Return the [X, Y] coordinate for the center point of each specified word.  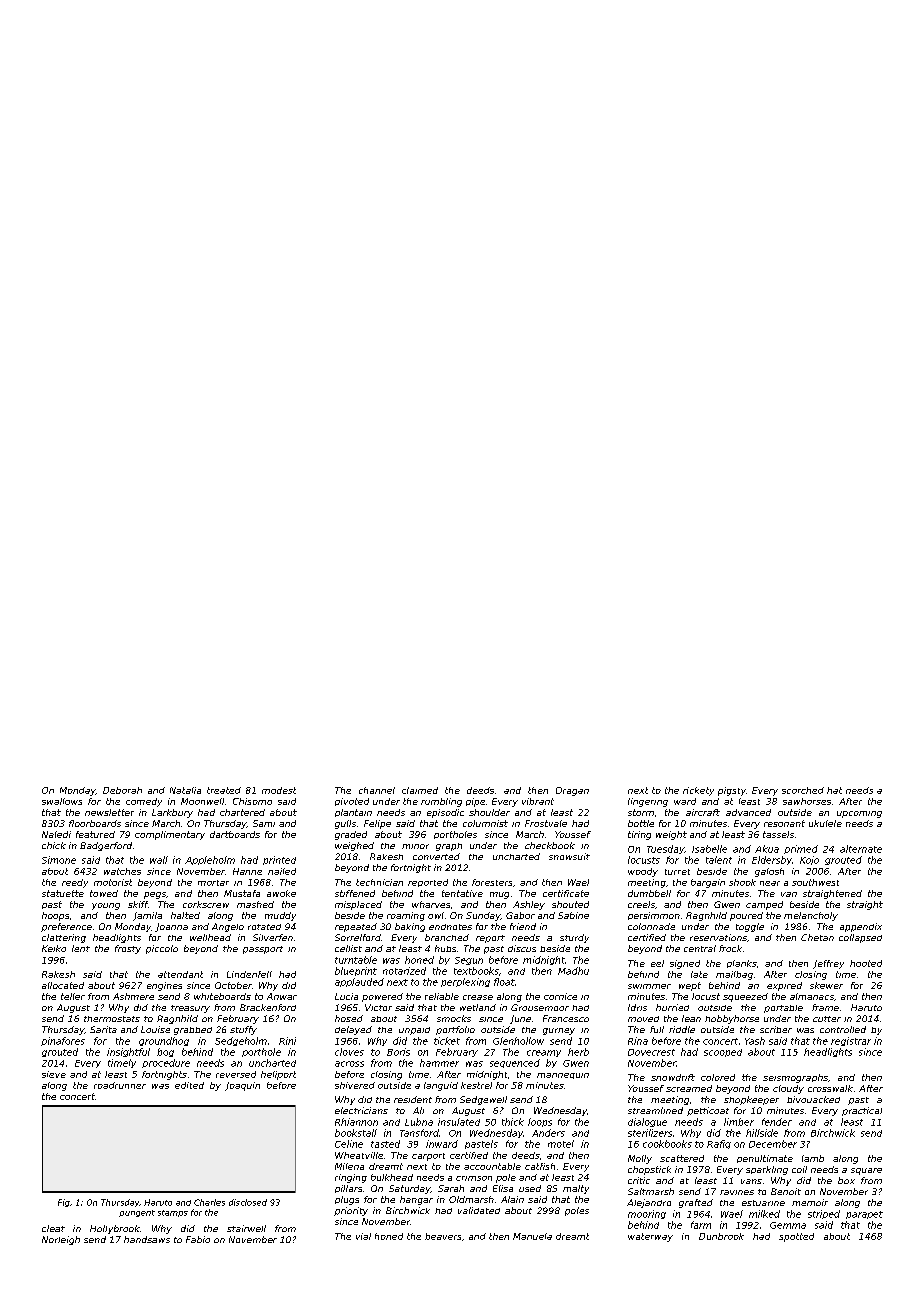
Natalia [185, 790]
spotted [796, 1237]
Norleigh [61, 1240]
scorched [803, 790]
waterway [650, 1237]
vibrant [538, 801]
